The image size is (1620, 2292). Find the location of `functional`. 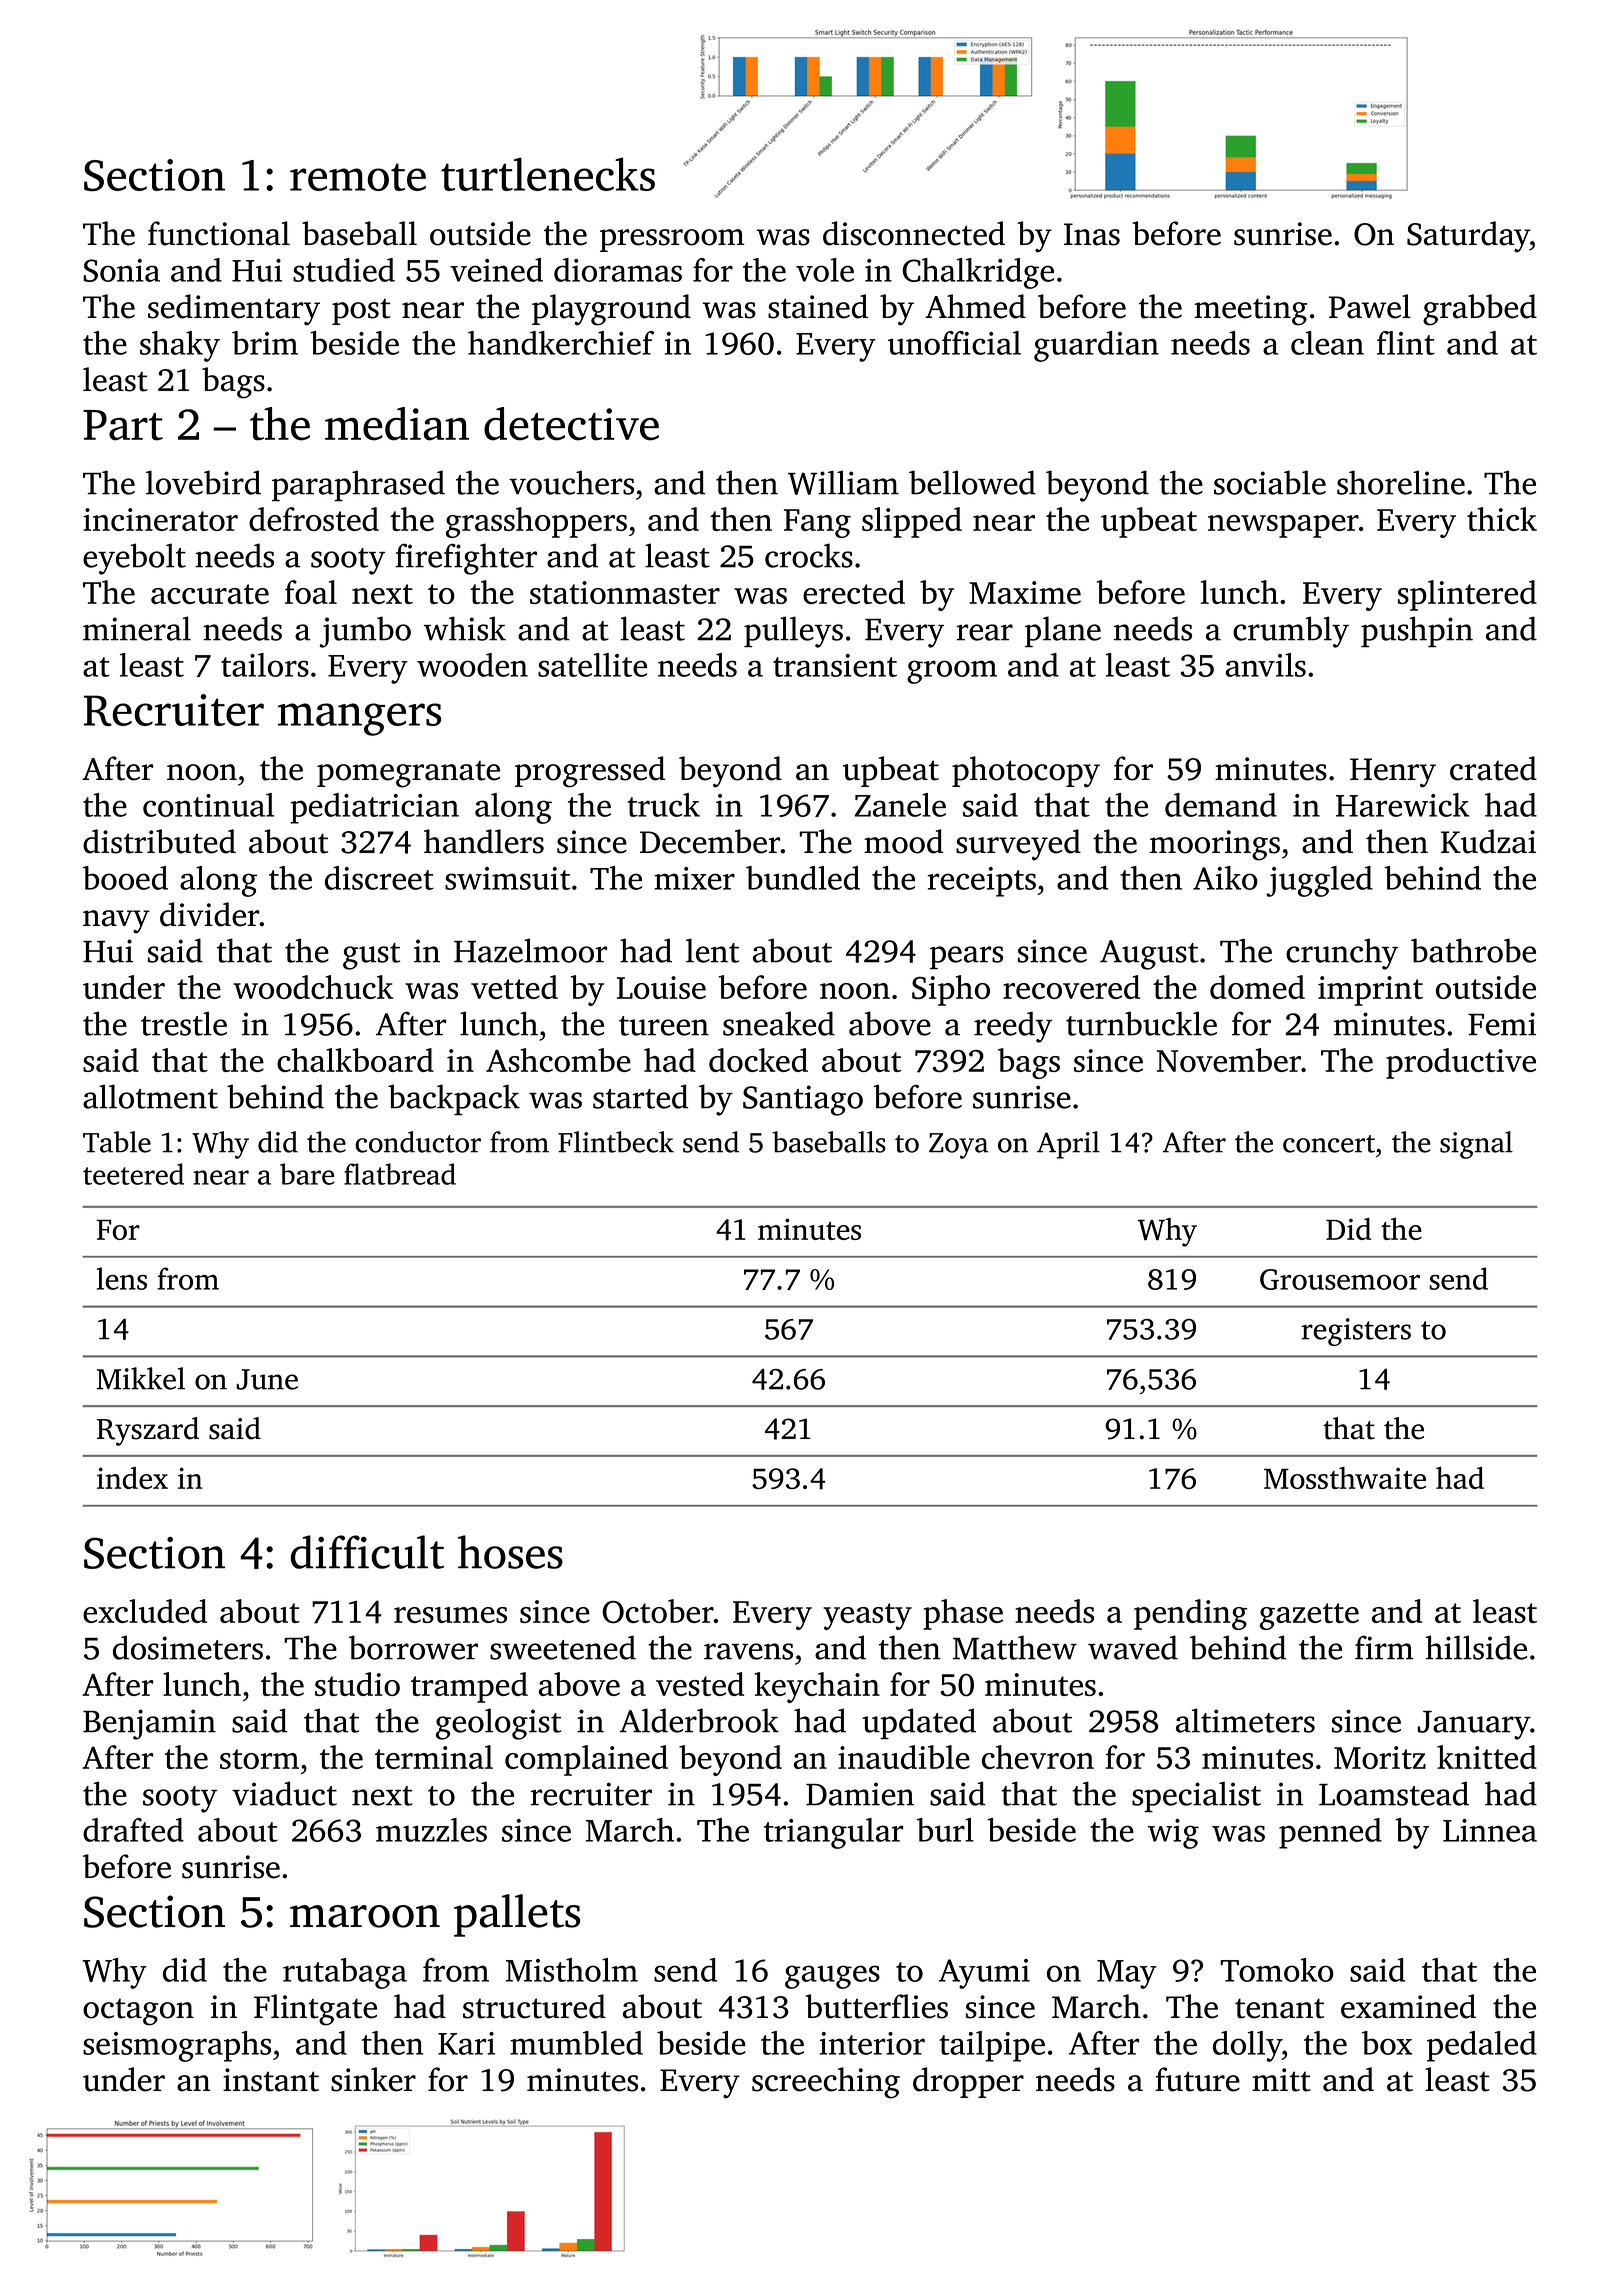

functional is located at coordinates (219, 233).
